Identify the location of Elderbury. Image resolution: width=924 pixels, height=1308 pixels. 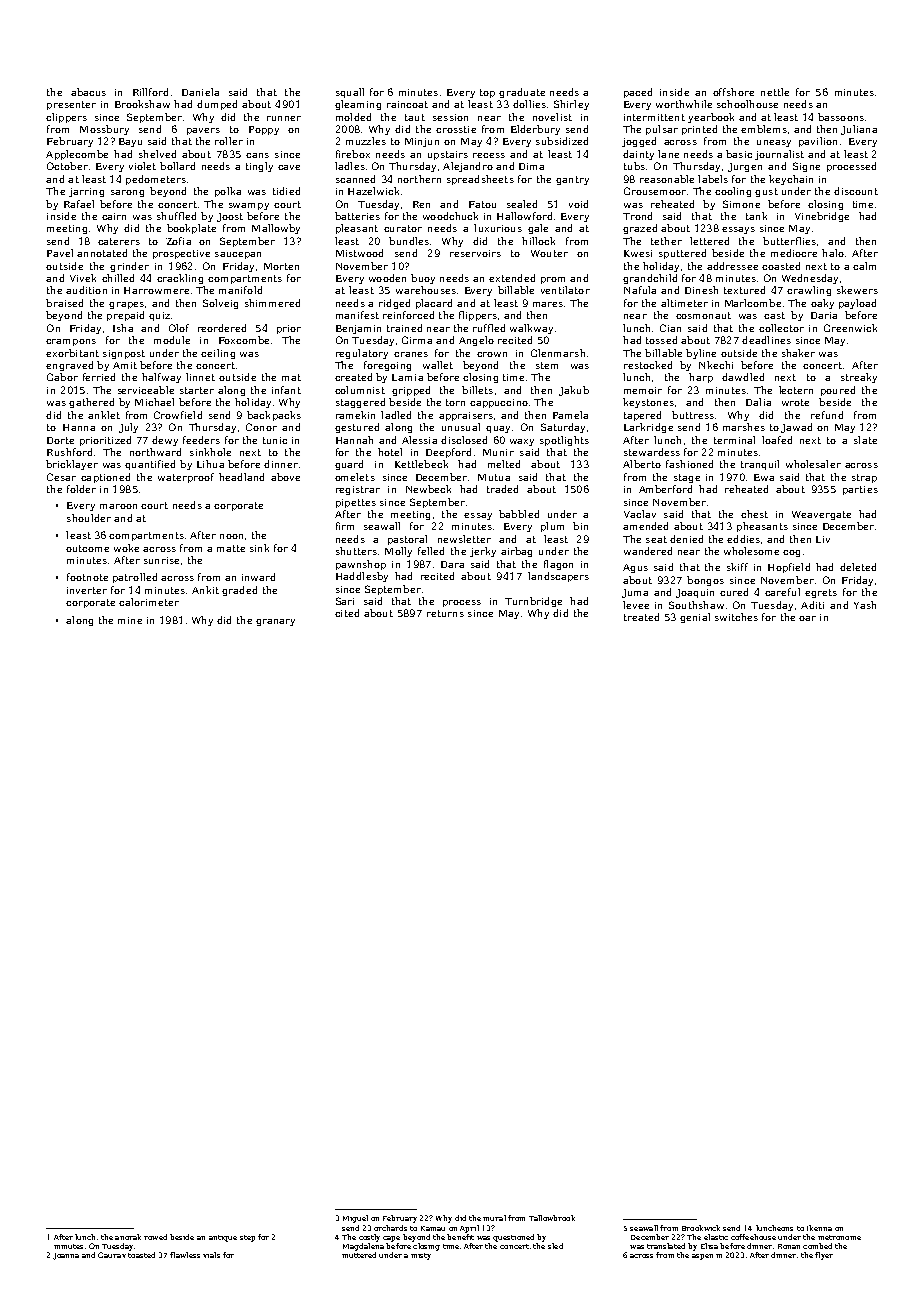
(535, 130).
